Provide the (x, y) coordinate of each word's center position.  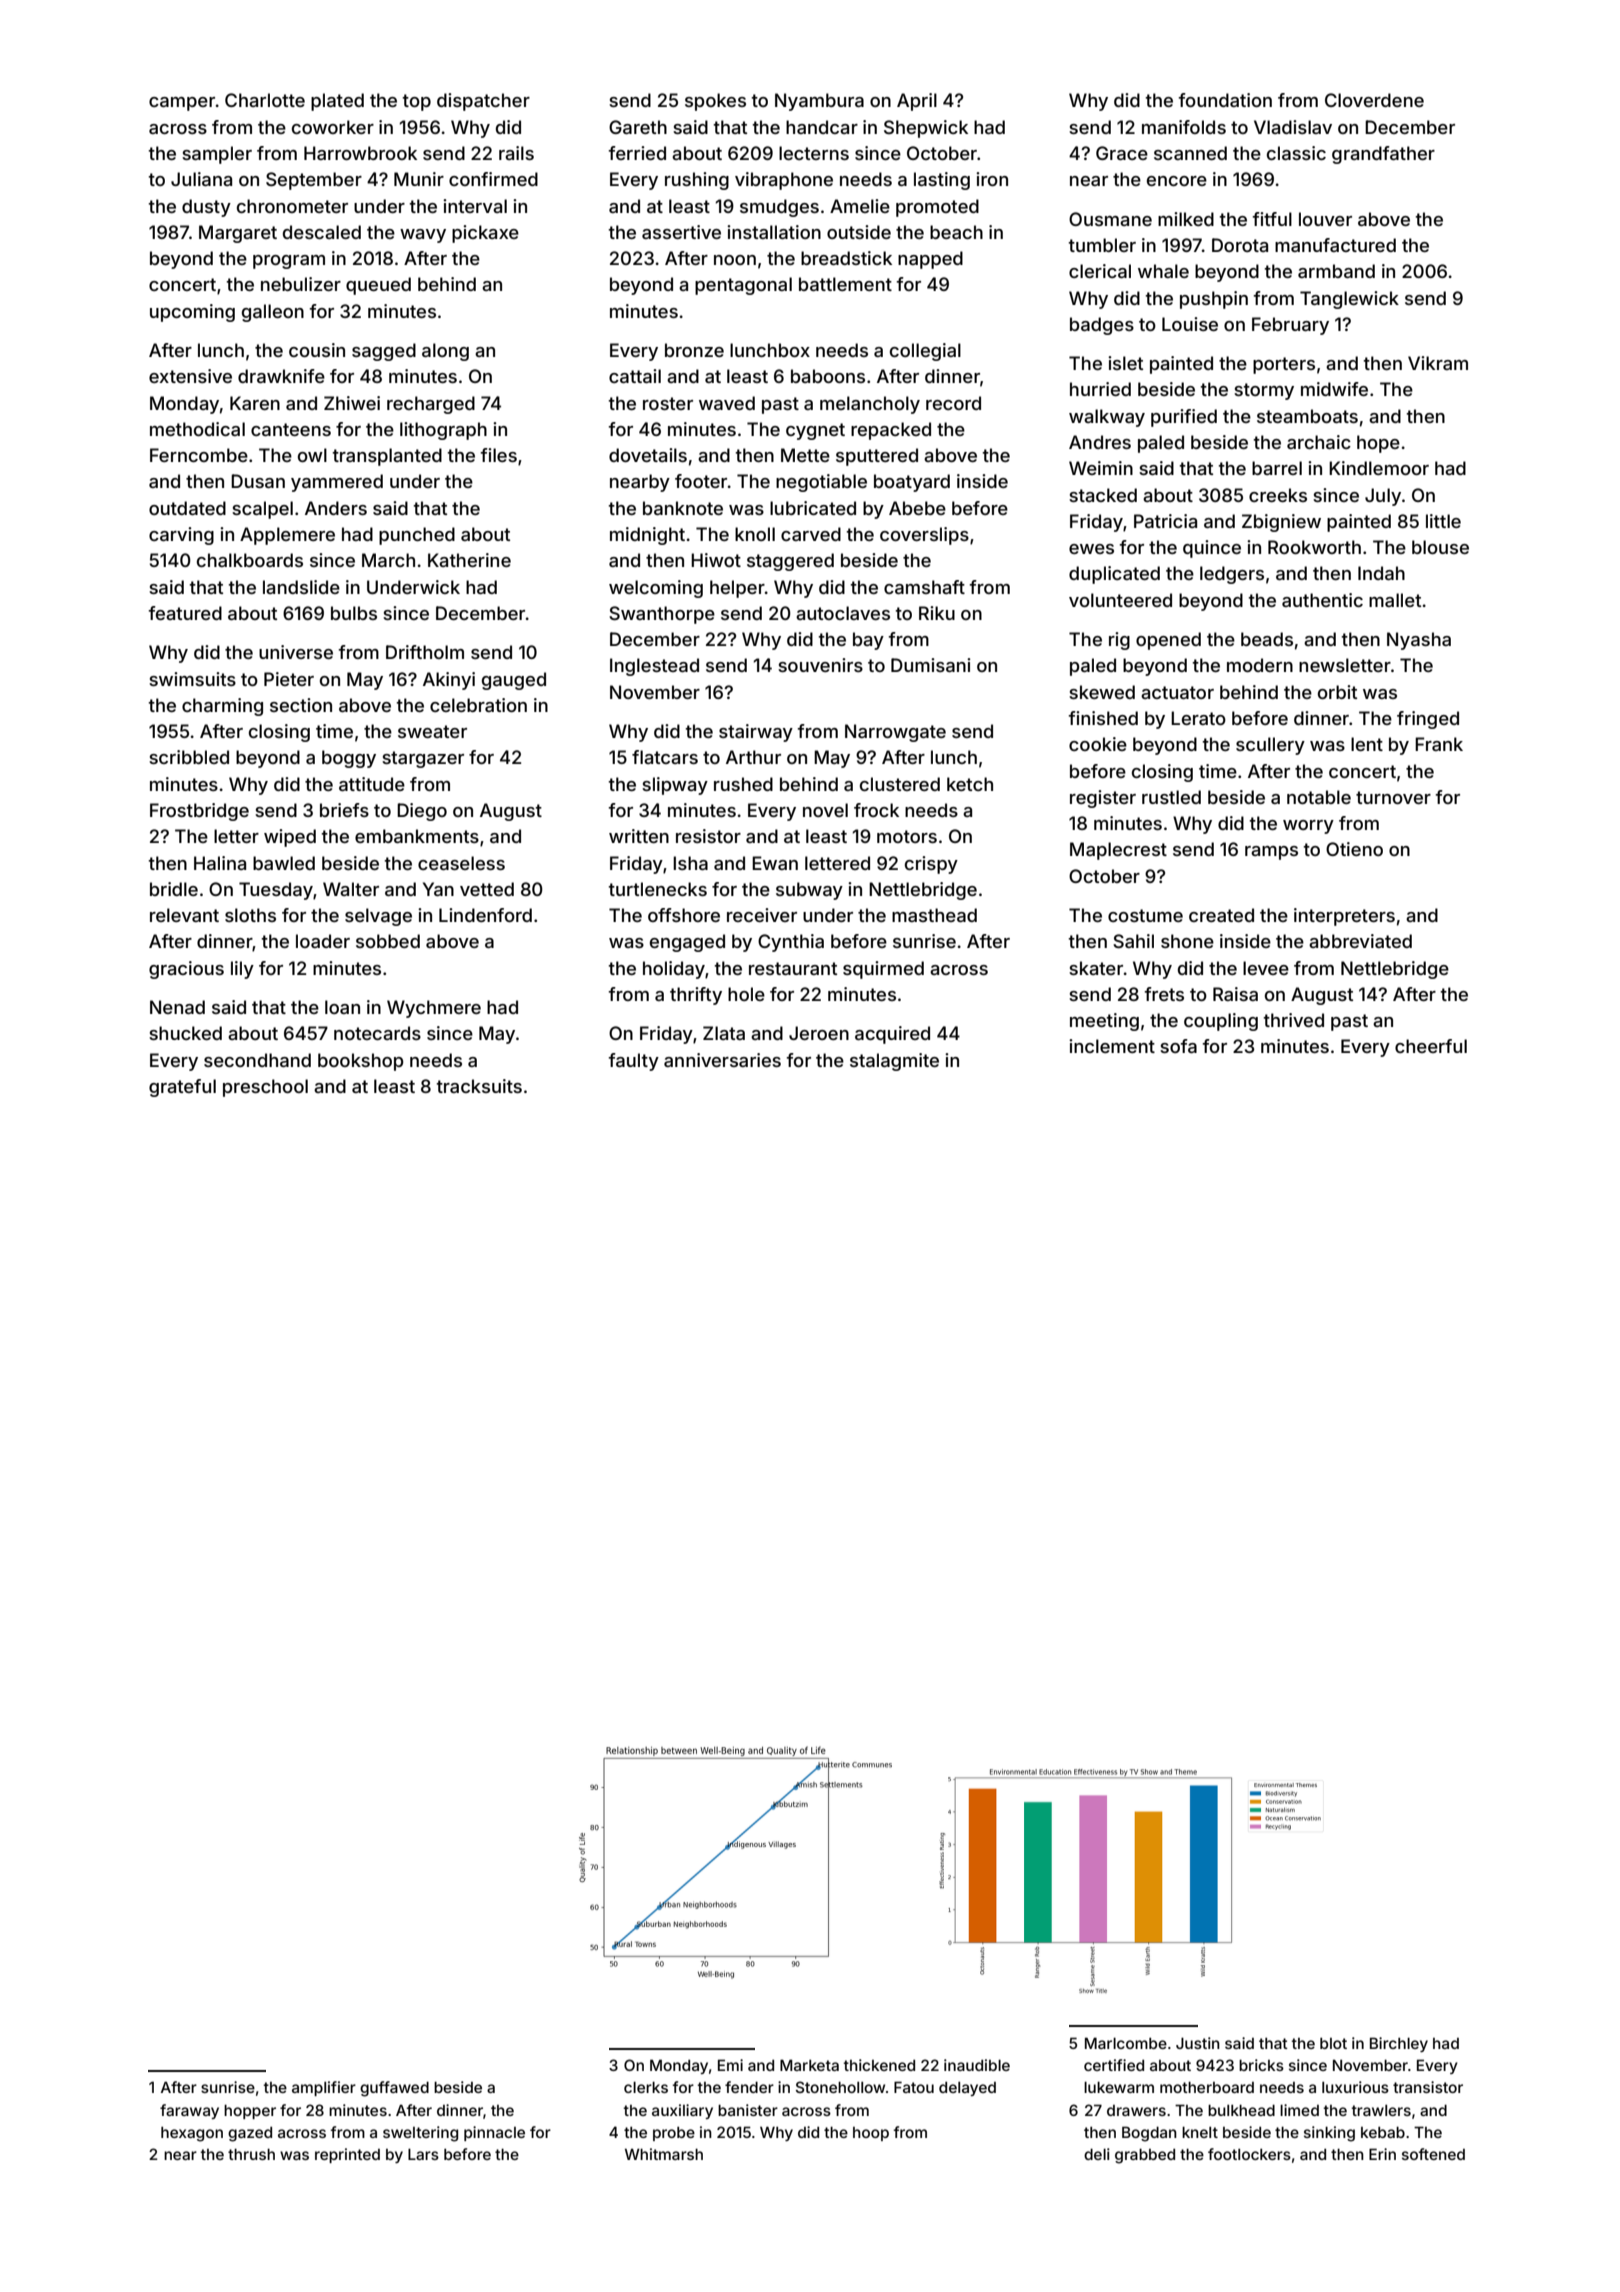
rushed (743, 784)
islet (1125, 363)
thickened (879, 2065)
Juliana (201, 179)
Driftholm (425, 652)
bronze (694, 350)
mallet (1395, 600)
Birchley (1399, 2044)
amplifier (324, 2088)
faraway (189, 2111)
